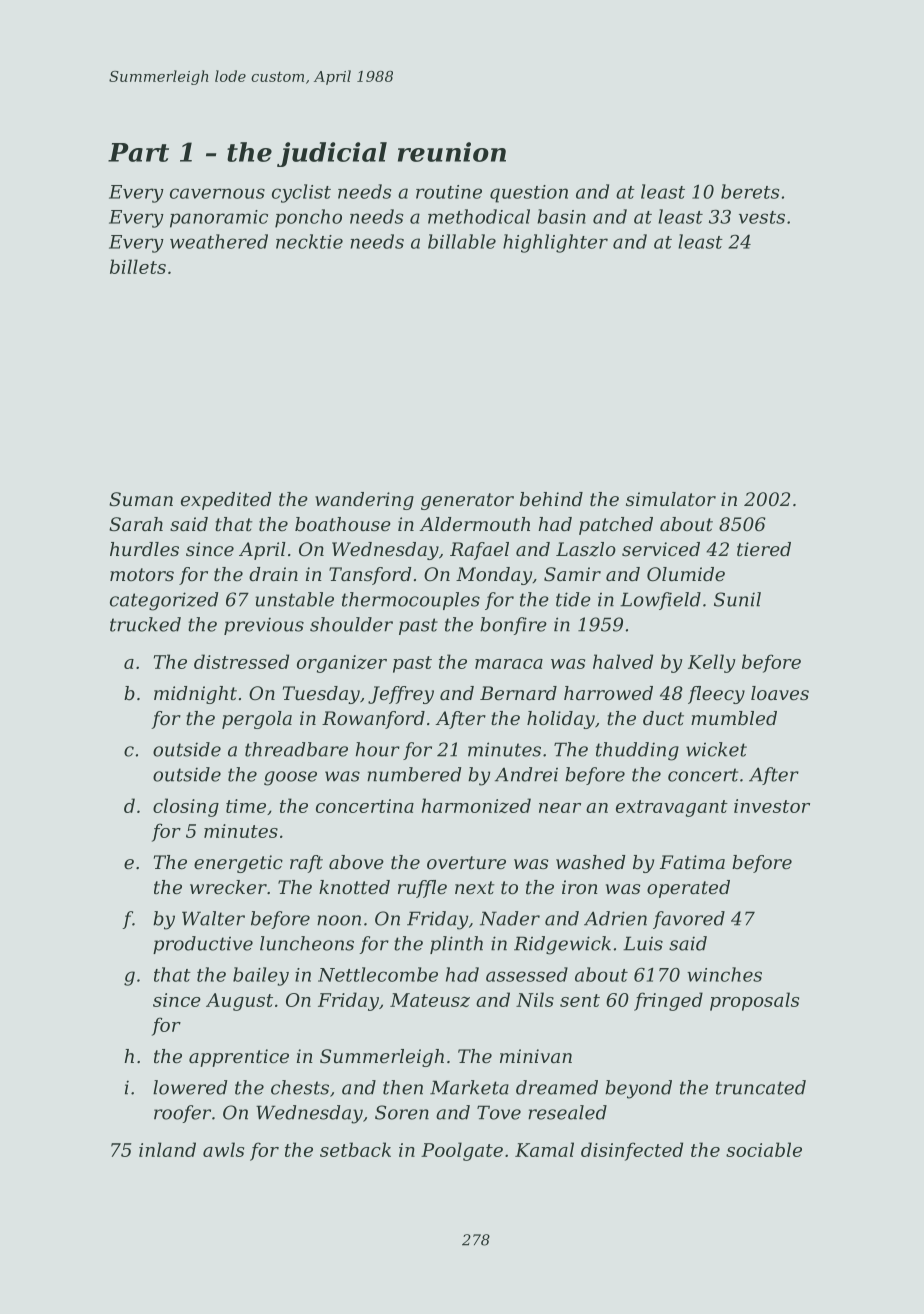 This document has height=1314, width=924. What do you see at coordinates (355, 1149) in the document?
I see `setback` at bounding box center [355, 1149].
